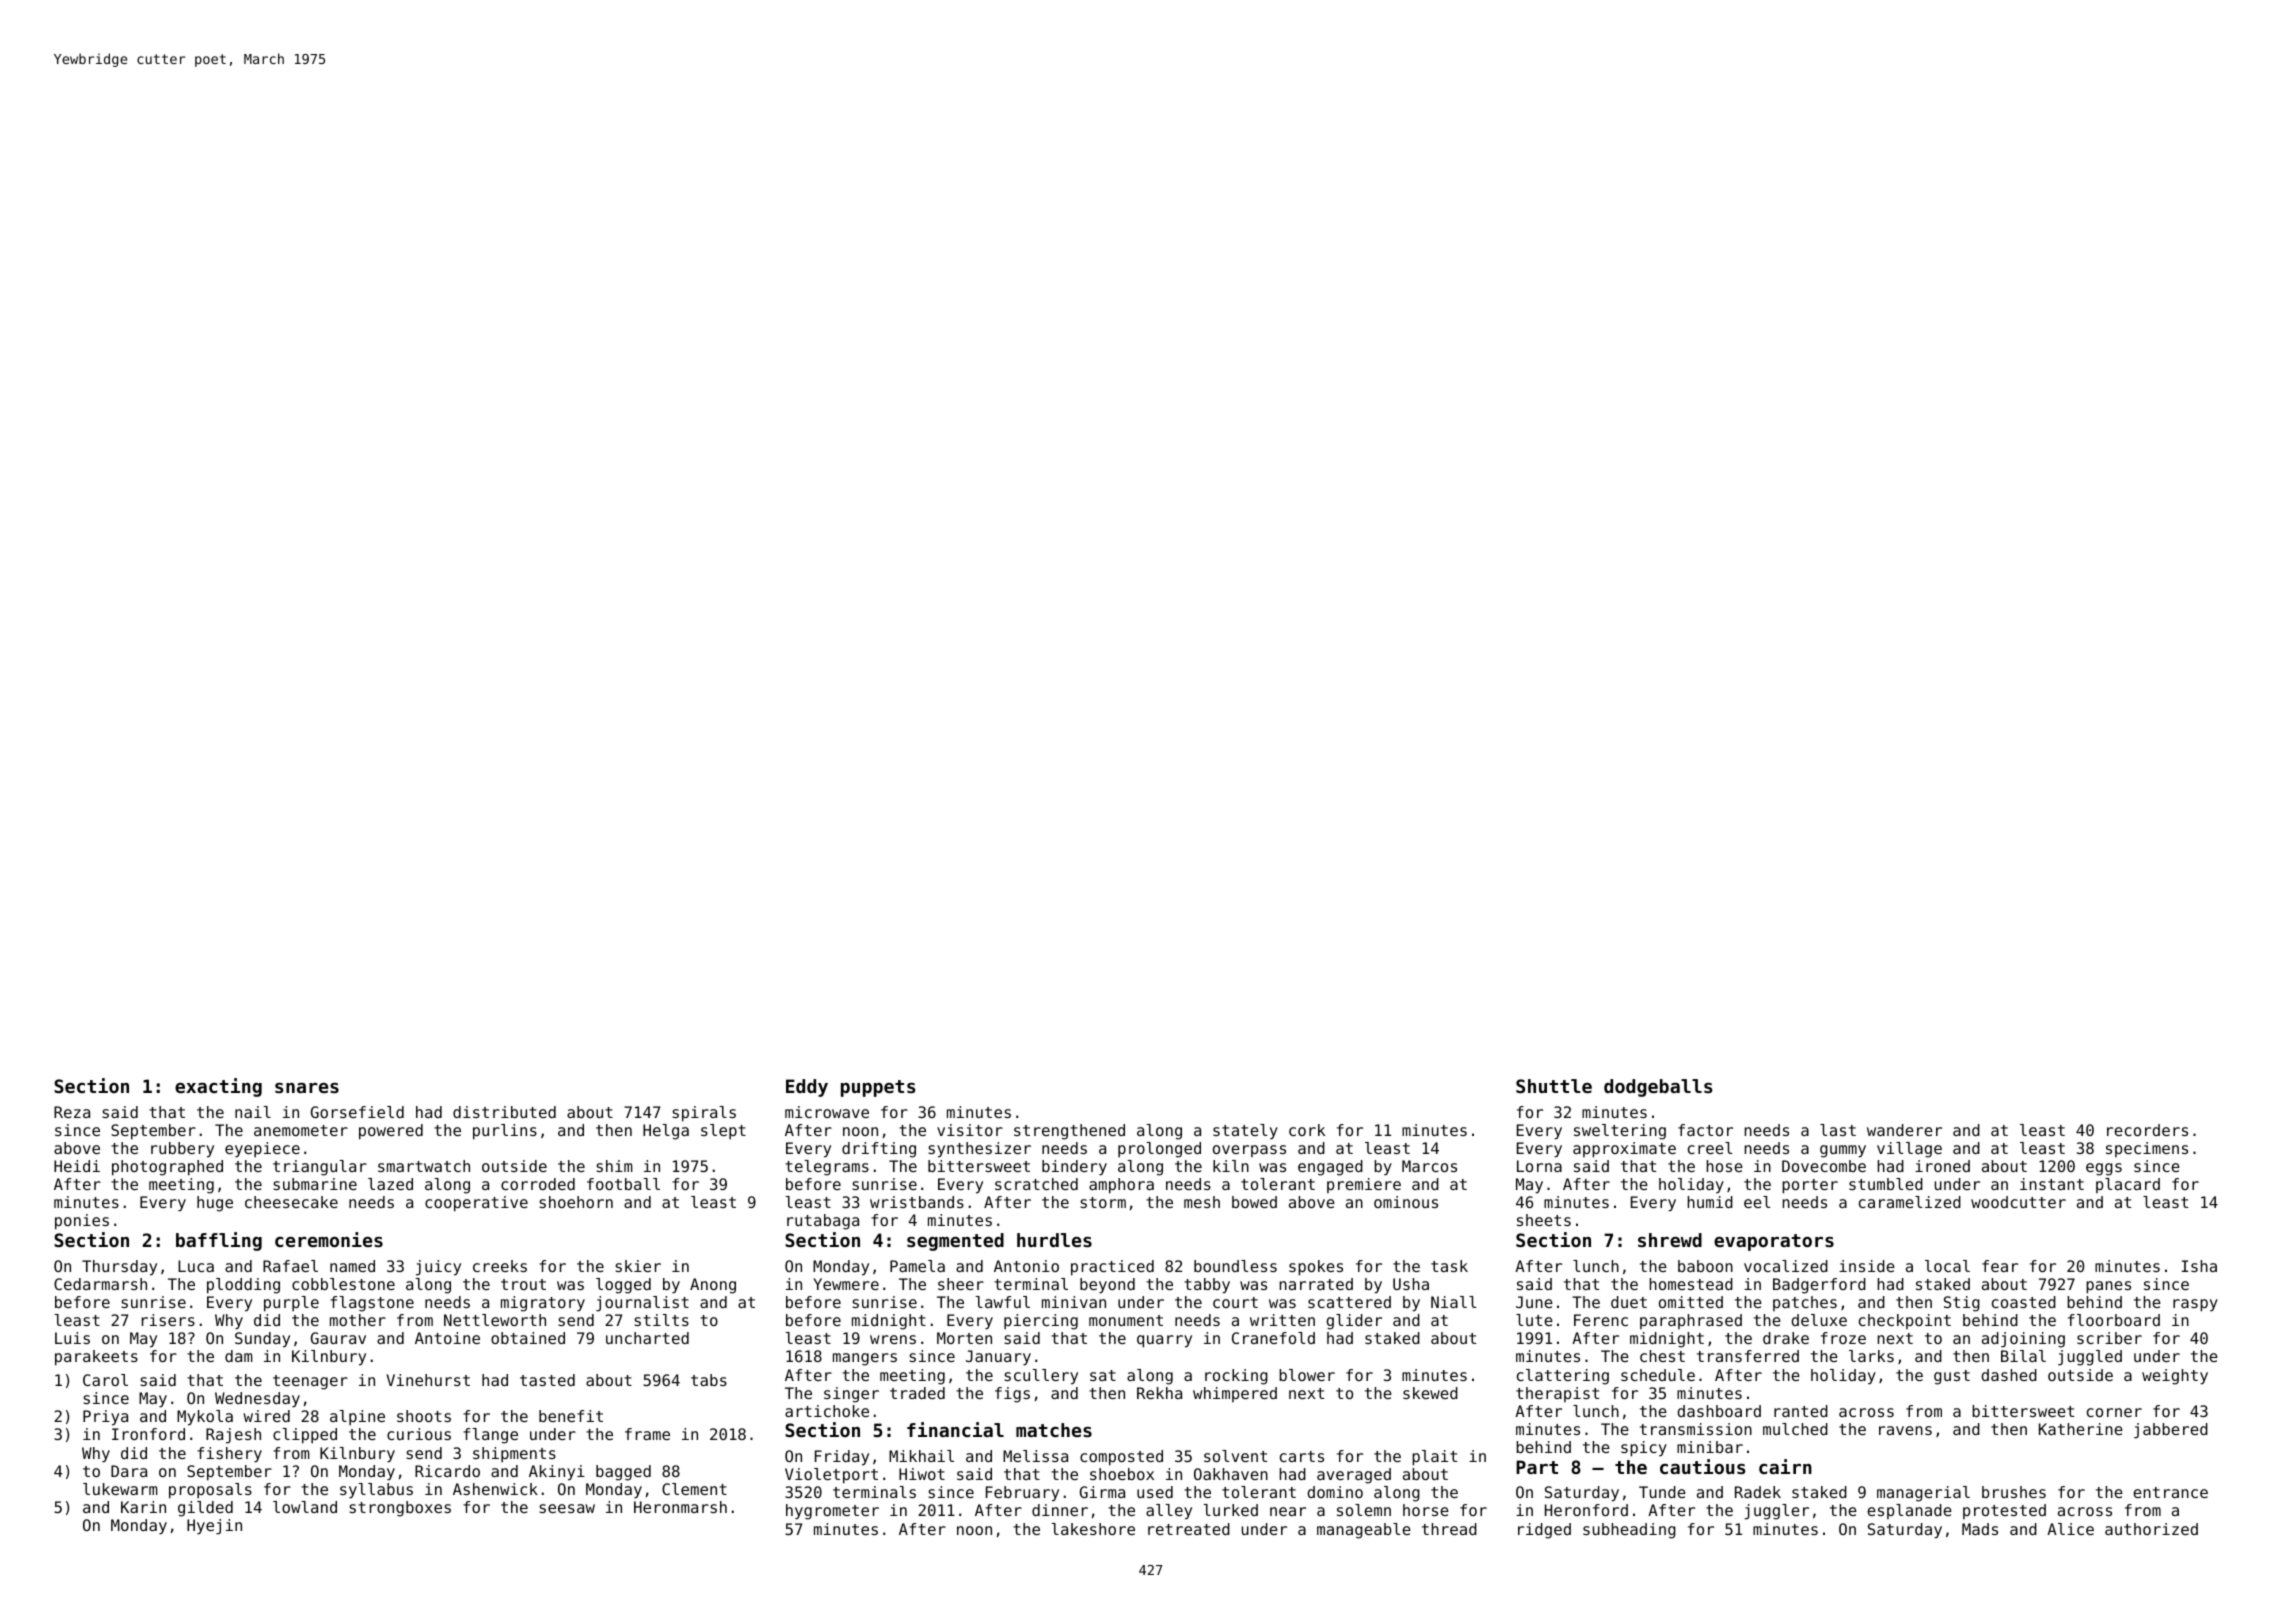 This screenshot has width=2277, height=1610. What do you see at coordinates (2199, 1266) in the screenshot?
I see `Isha` at bounding box center [2199, 1266].
